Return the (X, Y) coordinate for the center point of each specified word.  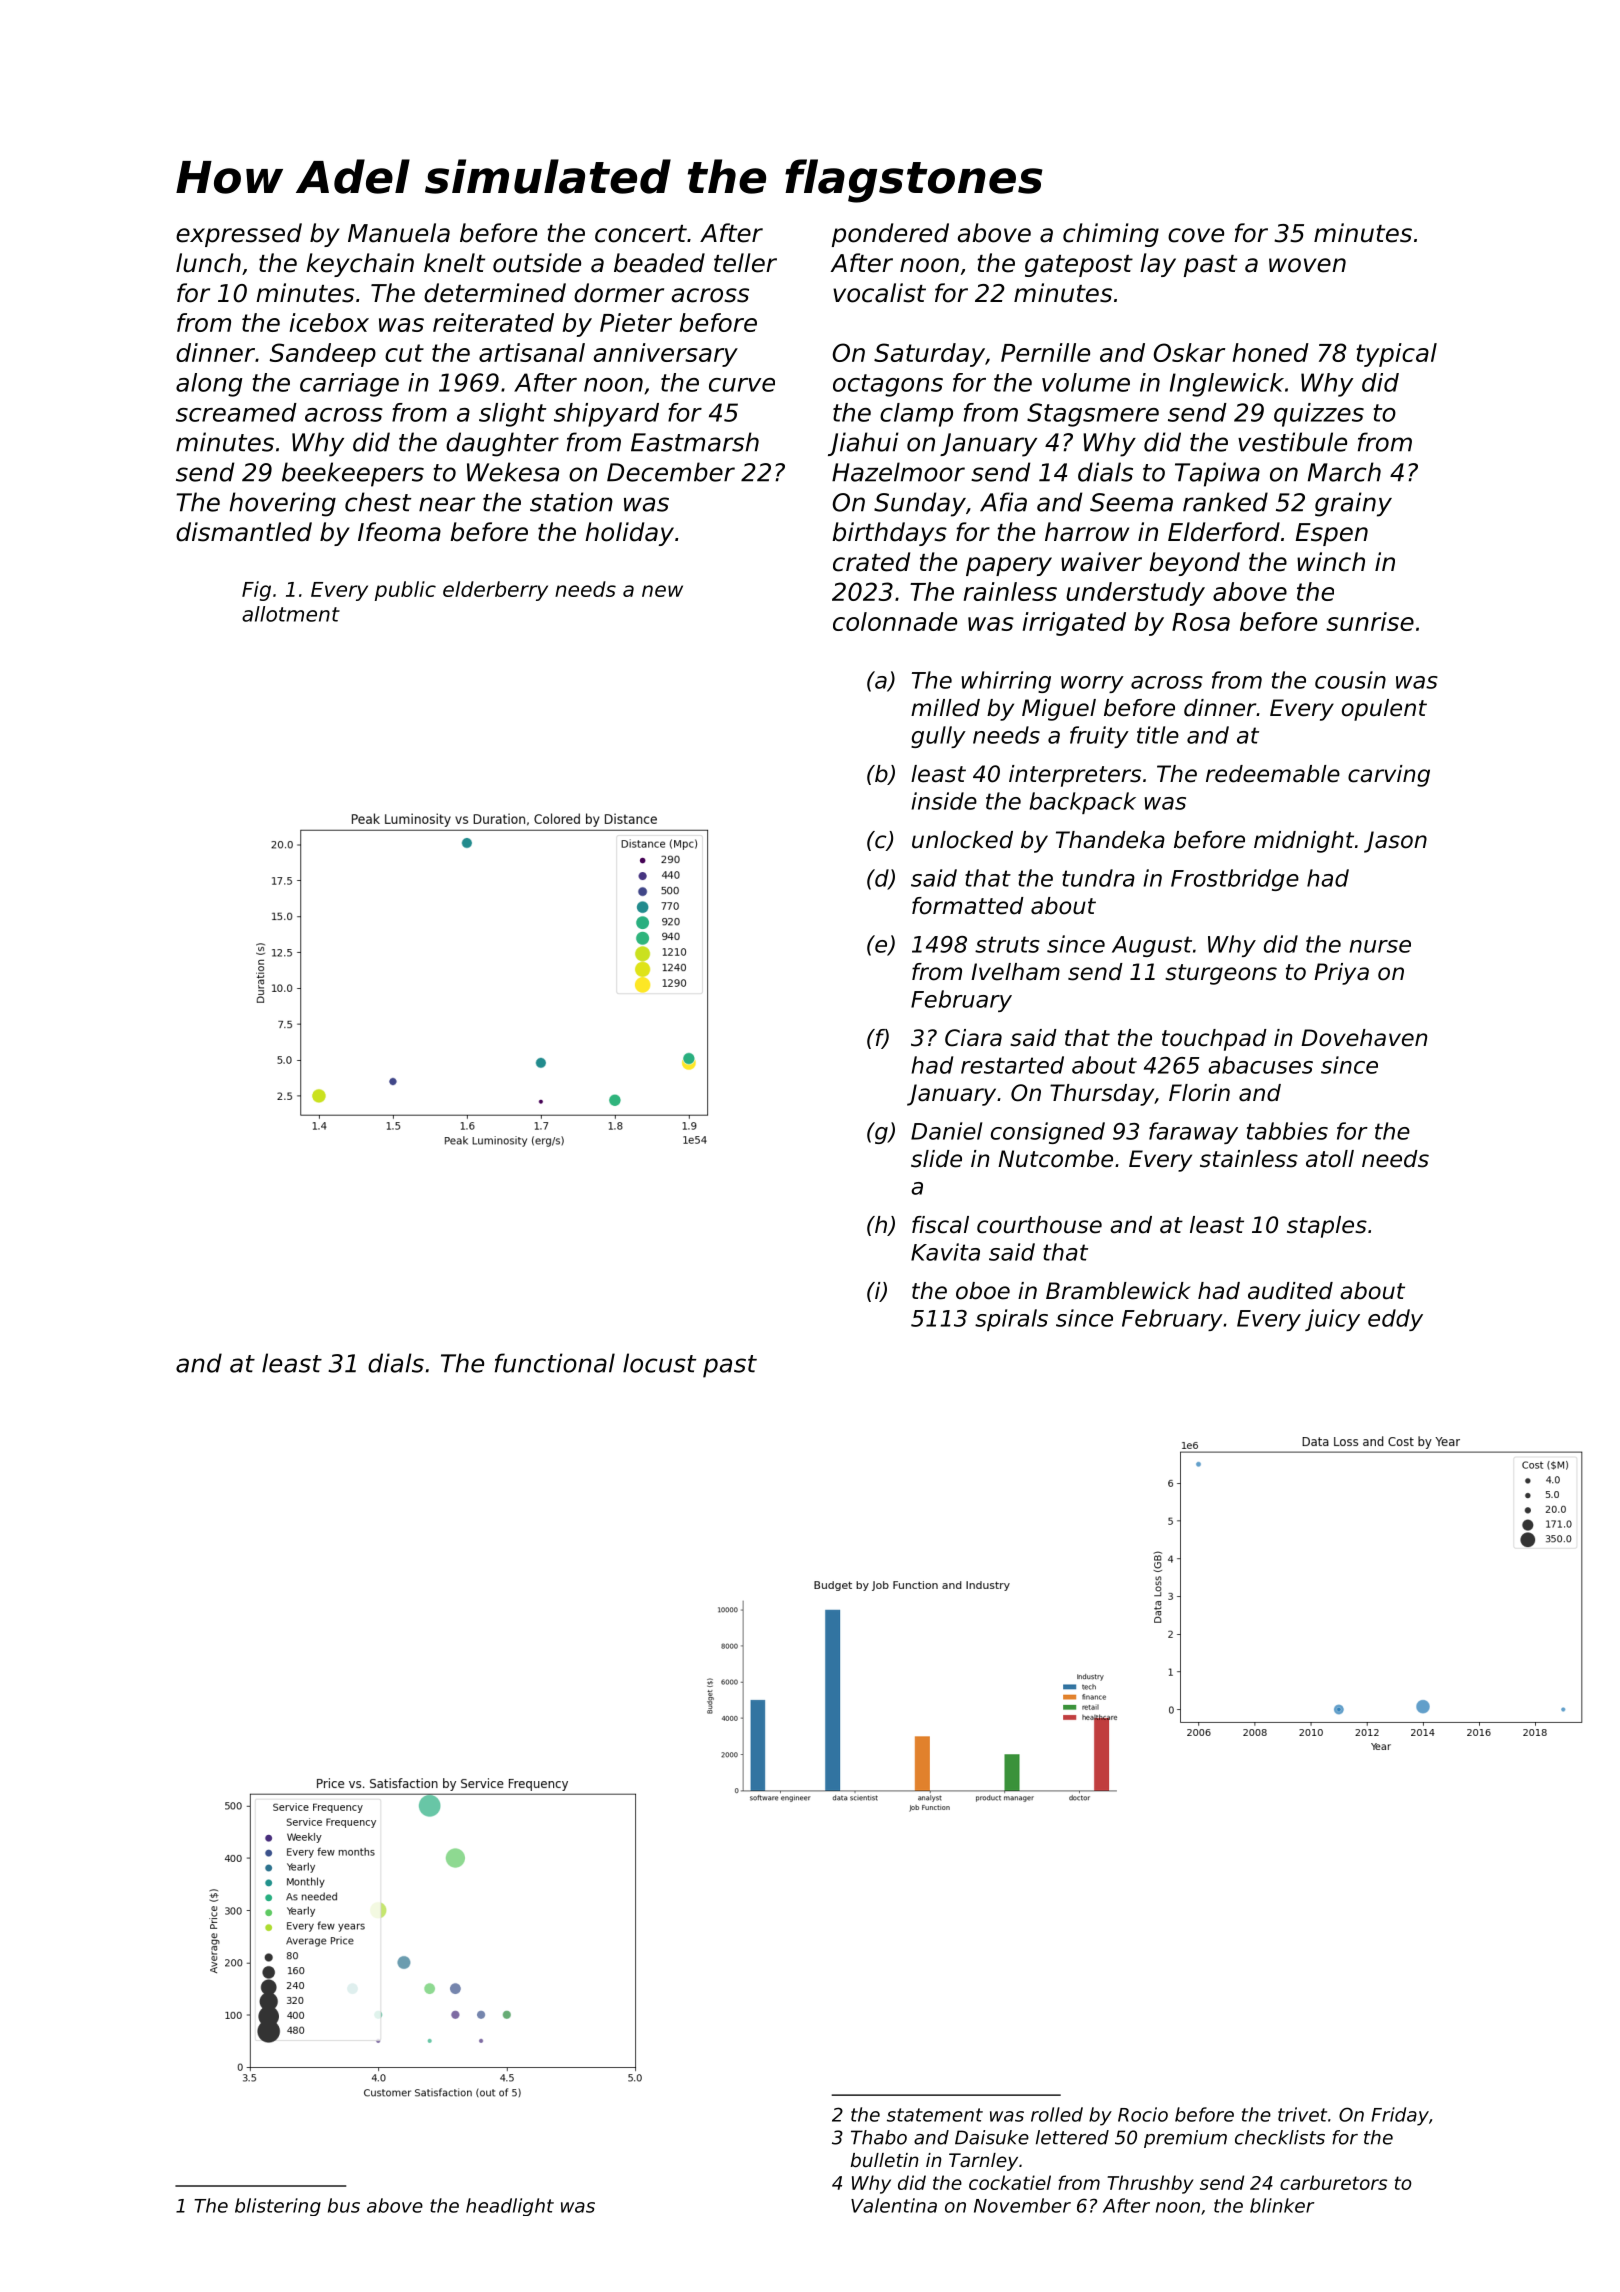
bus (344, 2205)
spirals (1011, 1320)
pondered (890, 235)
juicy (1332, 1320)
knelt (454, 263)
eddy (1395, 1320)
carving (1389, 776)
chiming (1111, 235)
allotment (291, 614)
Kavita (945, 1252)
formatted (968, 906)
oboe (983, 1291)
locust (659, 1363)
